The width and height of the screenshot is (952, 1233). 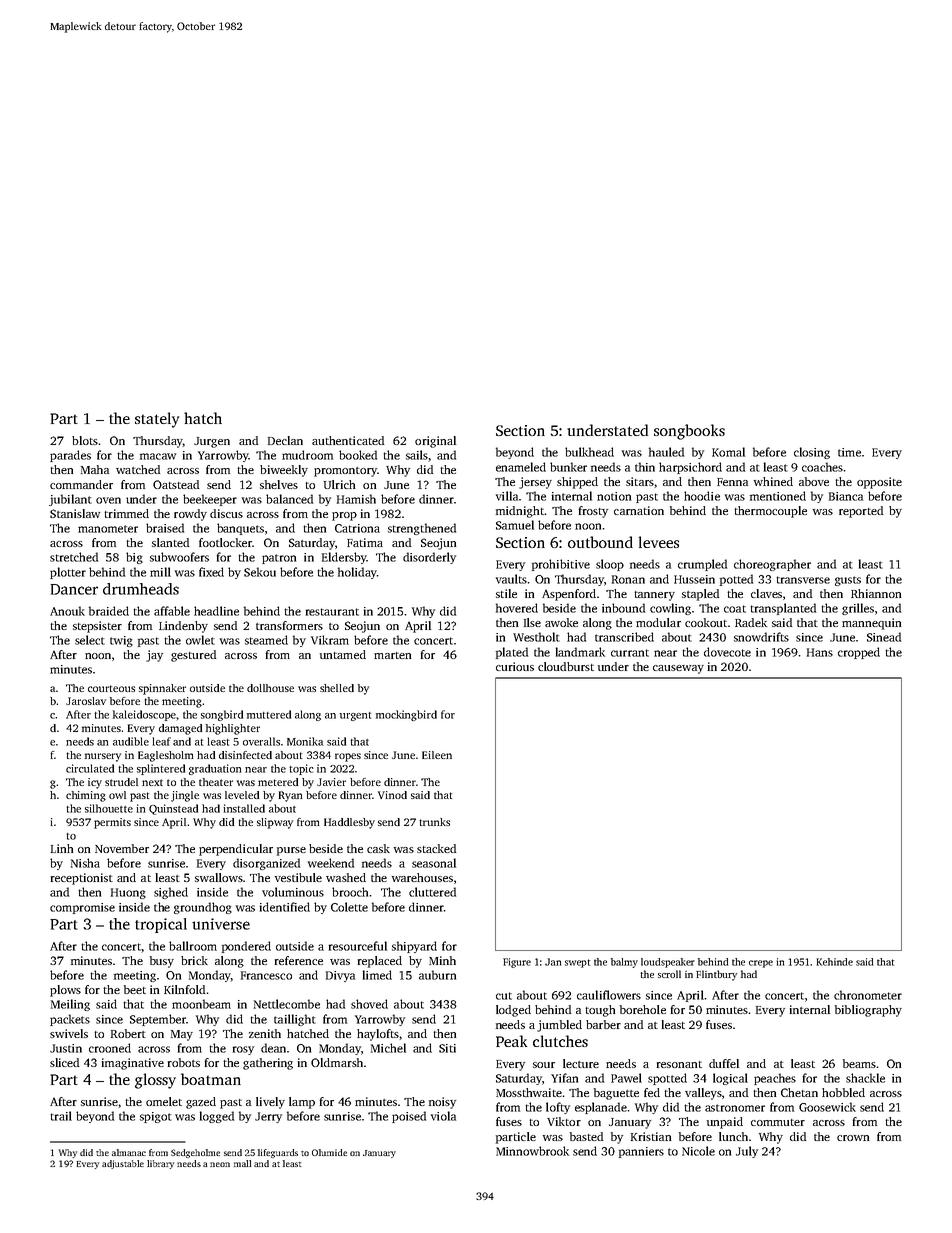 I want to click on marten, so click(x=392, y=655).
